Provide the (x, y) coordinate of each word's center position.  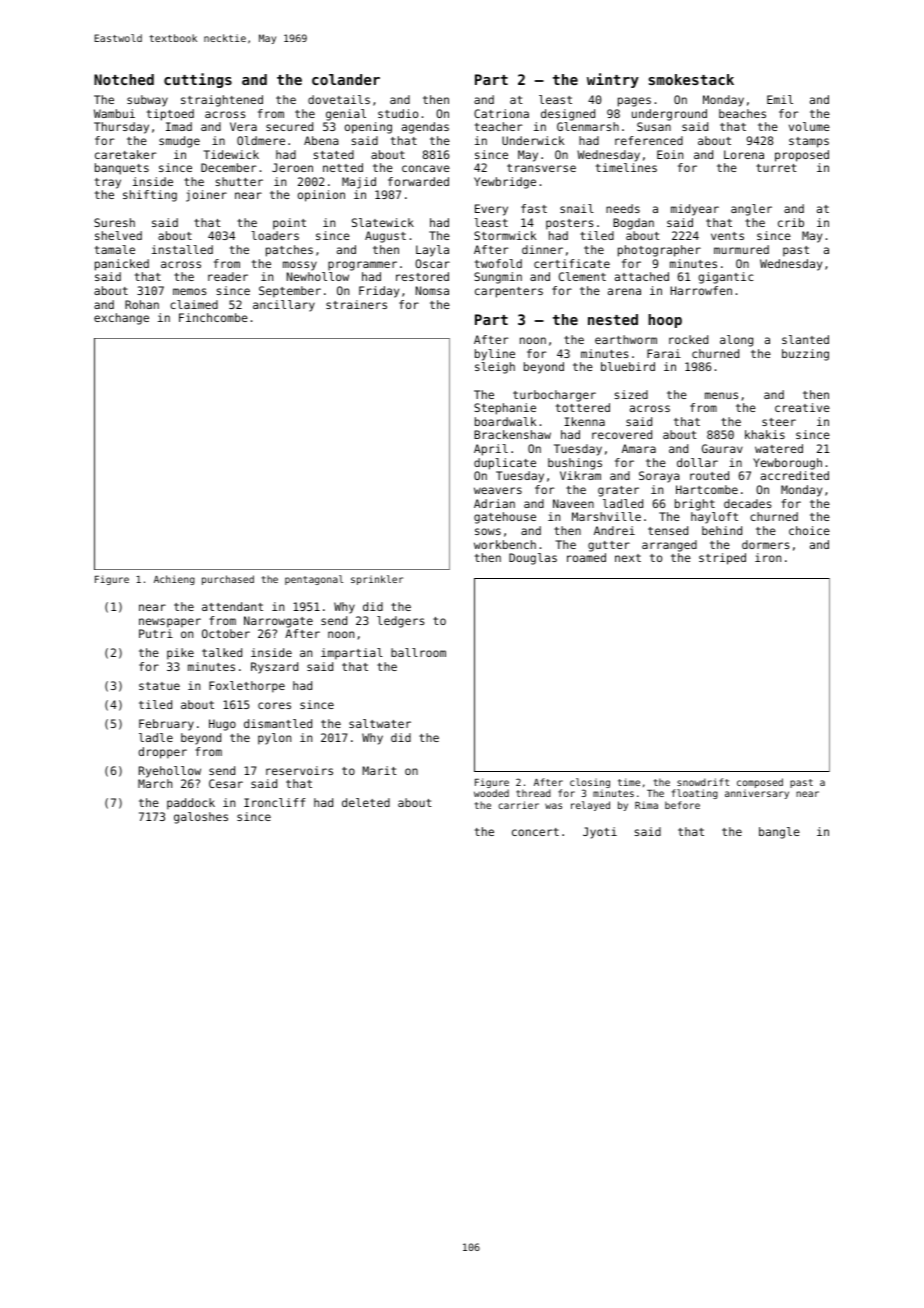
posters (570, 224)
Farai (664, 353)
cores (274, 705)
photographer (659, 251)
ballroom (418, 652)
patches (289, 251)
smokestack (691, 79)
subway (147, 101)
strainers (356, 304)
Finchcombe (213, 317)
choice (809, 530)
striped (722, 559)
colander (346, 79)
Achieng (174, 580)
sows (488, 531)
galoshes (201, 818)
